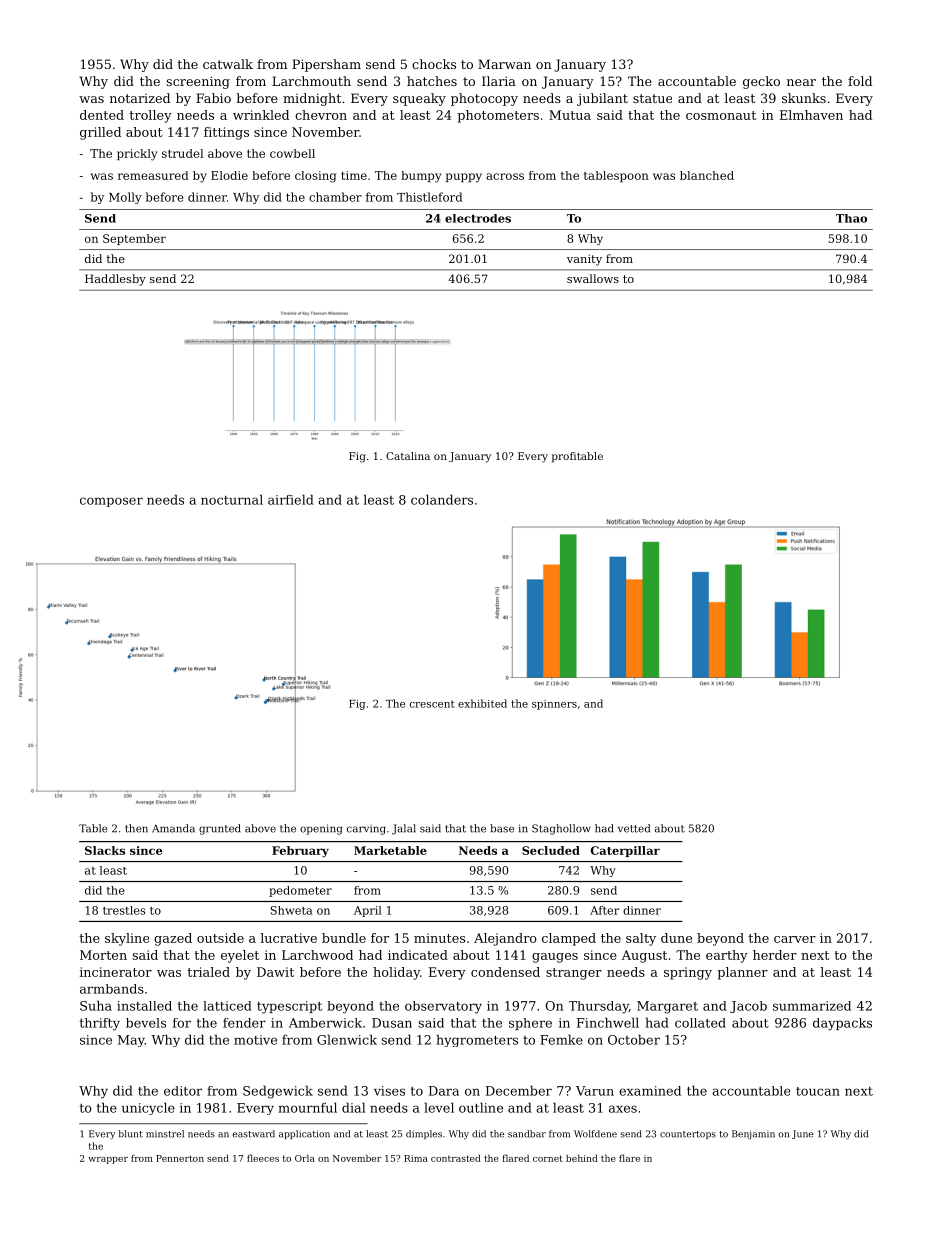 The width and height of the image is (952, 1233). Describe the element at coordinates (505, 972) in the image. I see `condensed` at that location.
